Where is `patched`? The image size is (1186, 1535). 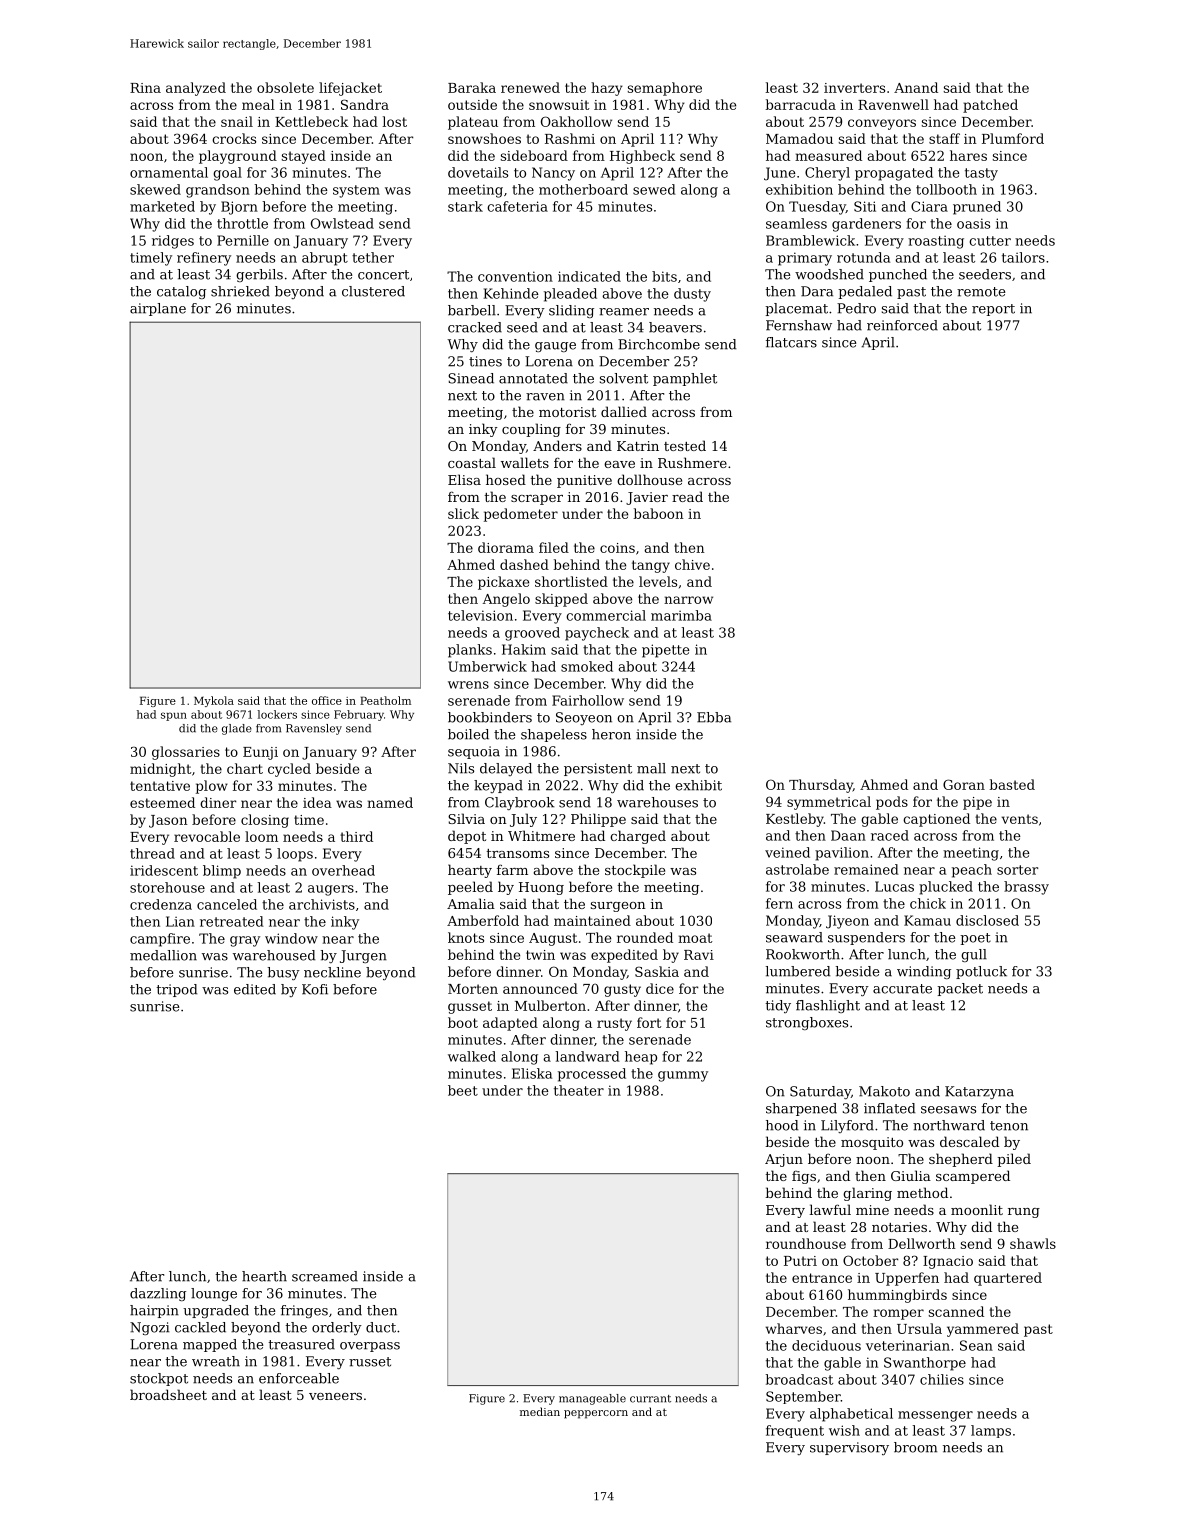 patched is located at coordinates (990, 106).
